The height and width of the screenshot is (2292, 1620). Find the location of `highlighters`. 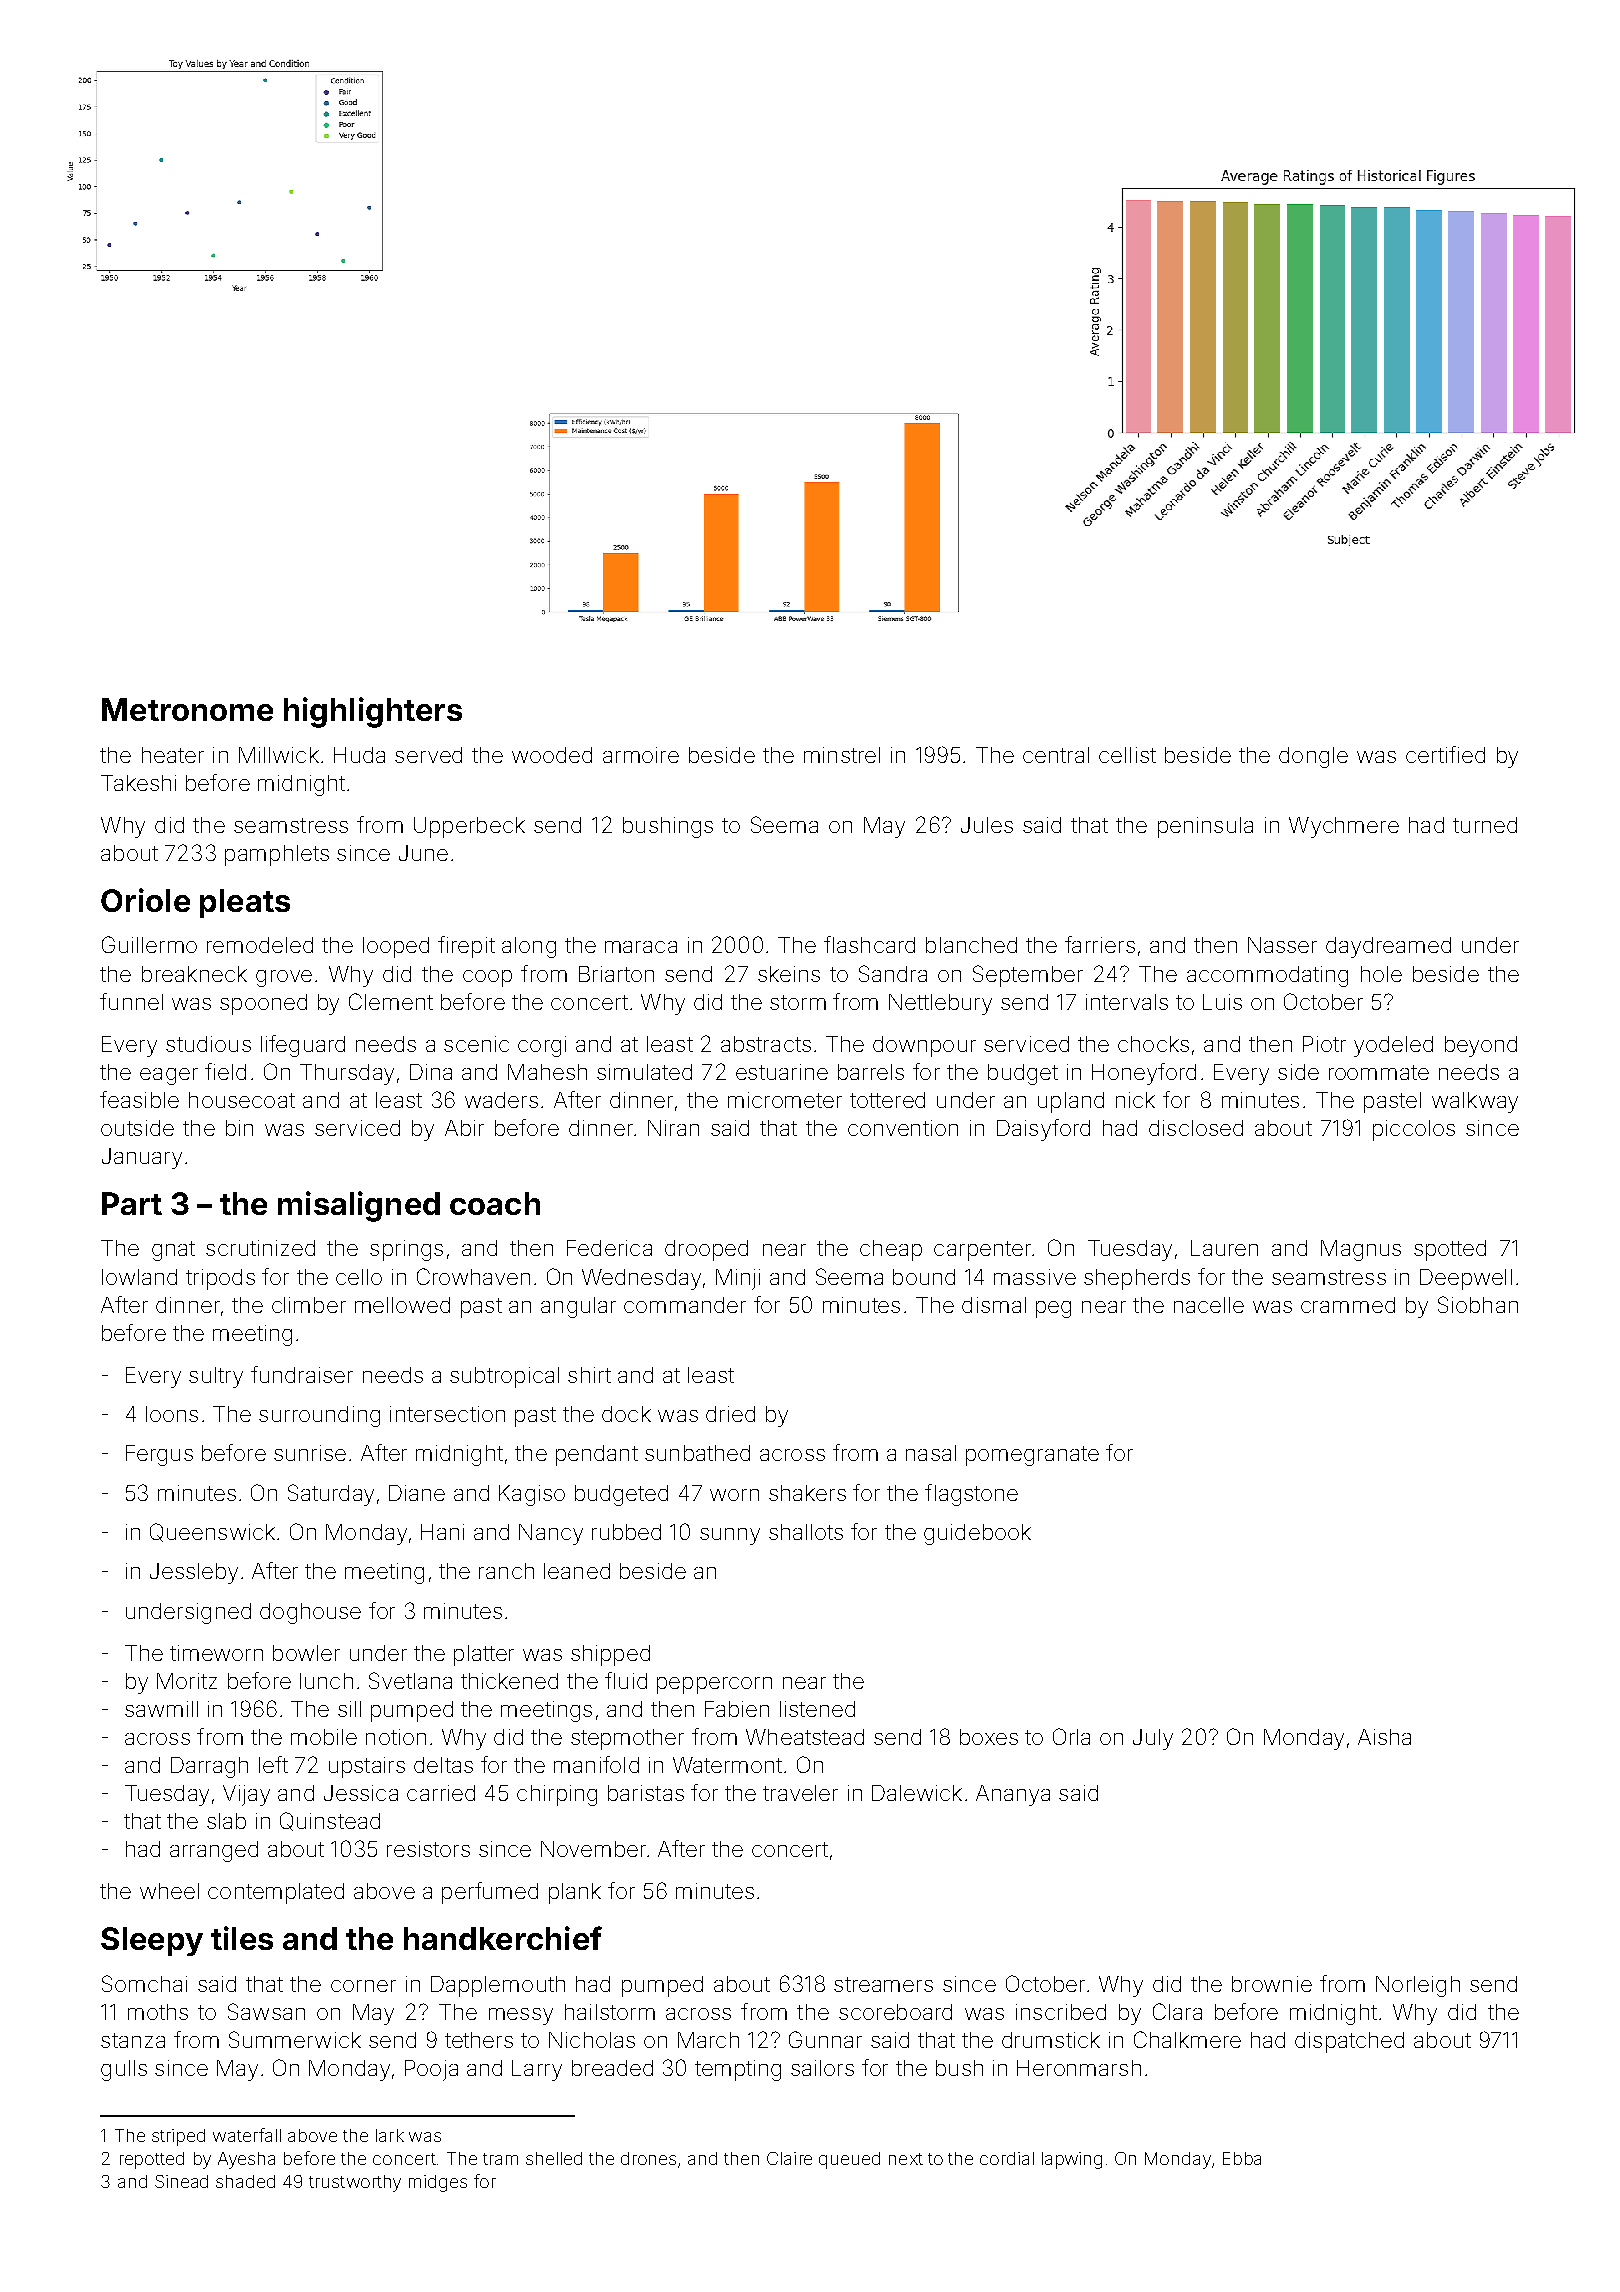

highlighters is located at coordinates (373, 712).
